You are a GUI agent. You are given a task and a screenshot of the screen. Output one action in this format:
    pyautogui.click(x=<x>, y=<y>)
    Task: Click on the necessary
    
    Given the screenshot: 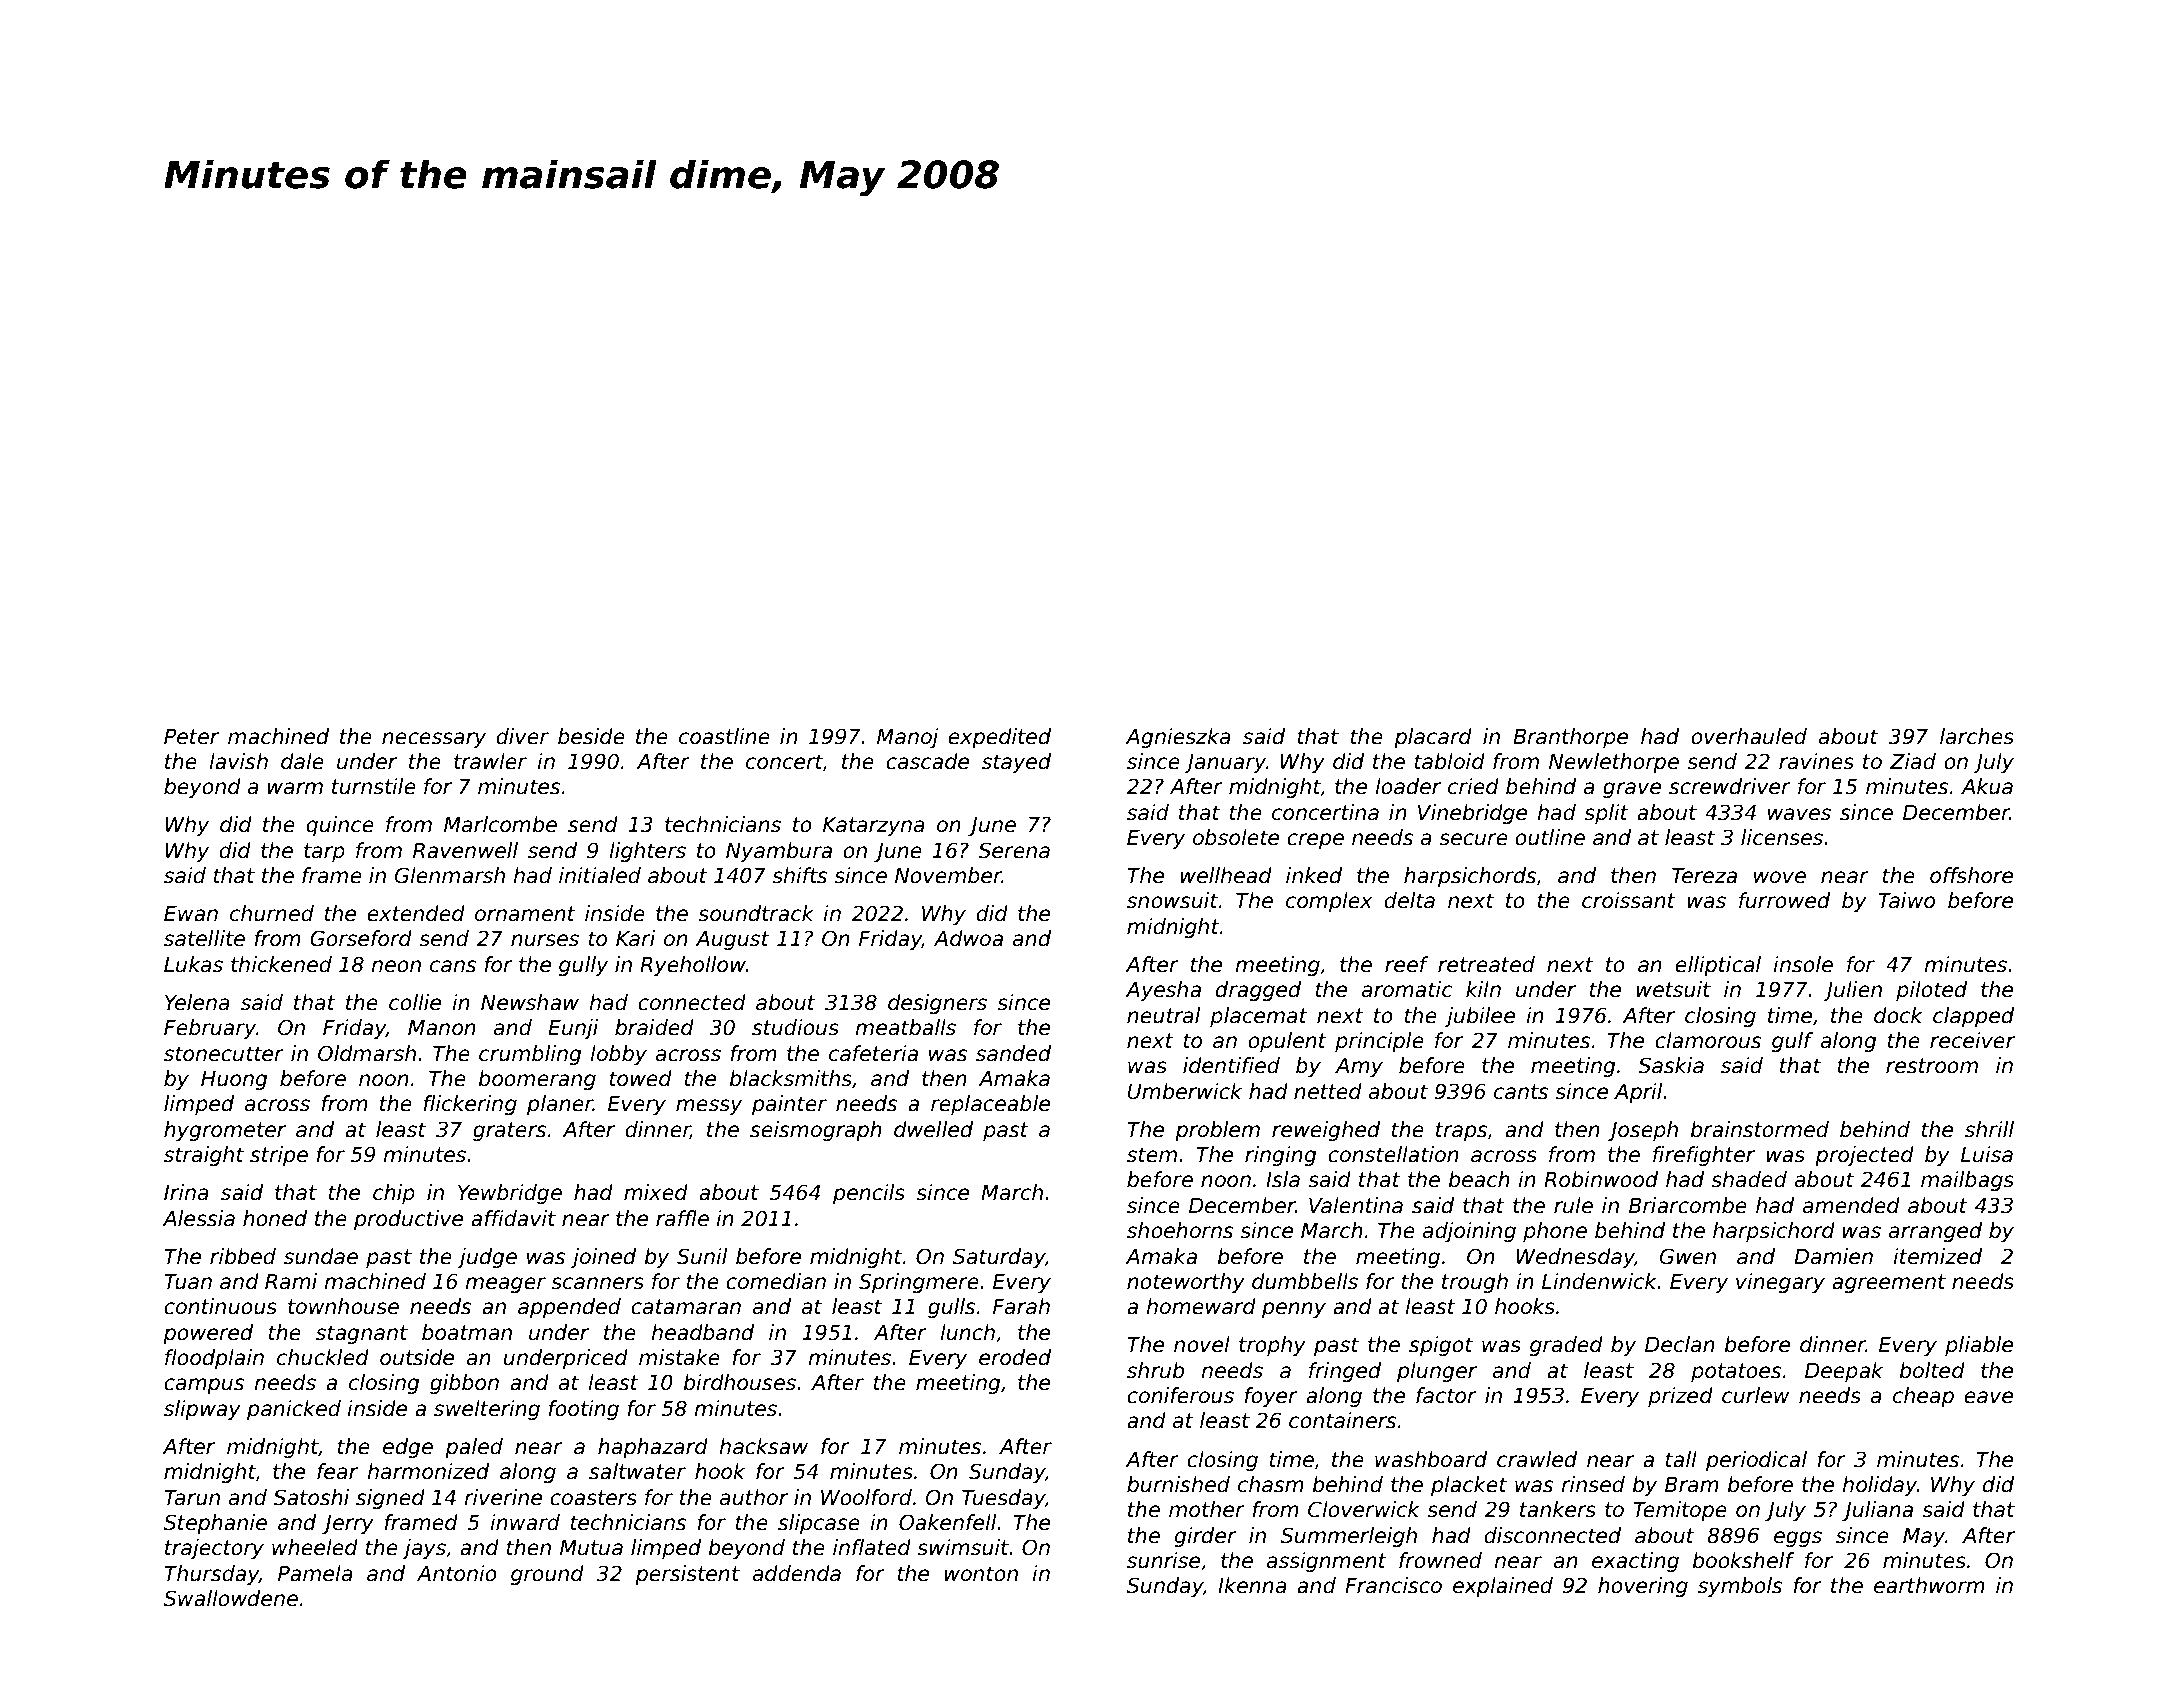 What is the action you would take?
    pyautogui.click(x=434, y=740)
